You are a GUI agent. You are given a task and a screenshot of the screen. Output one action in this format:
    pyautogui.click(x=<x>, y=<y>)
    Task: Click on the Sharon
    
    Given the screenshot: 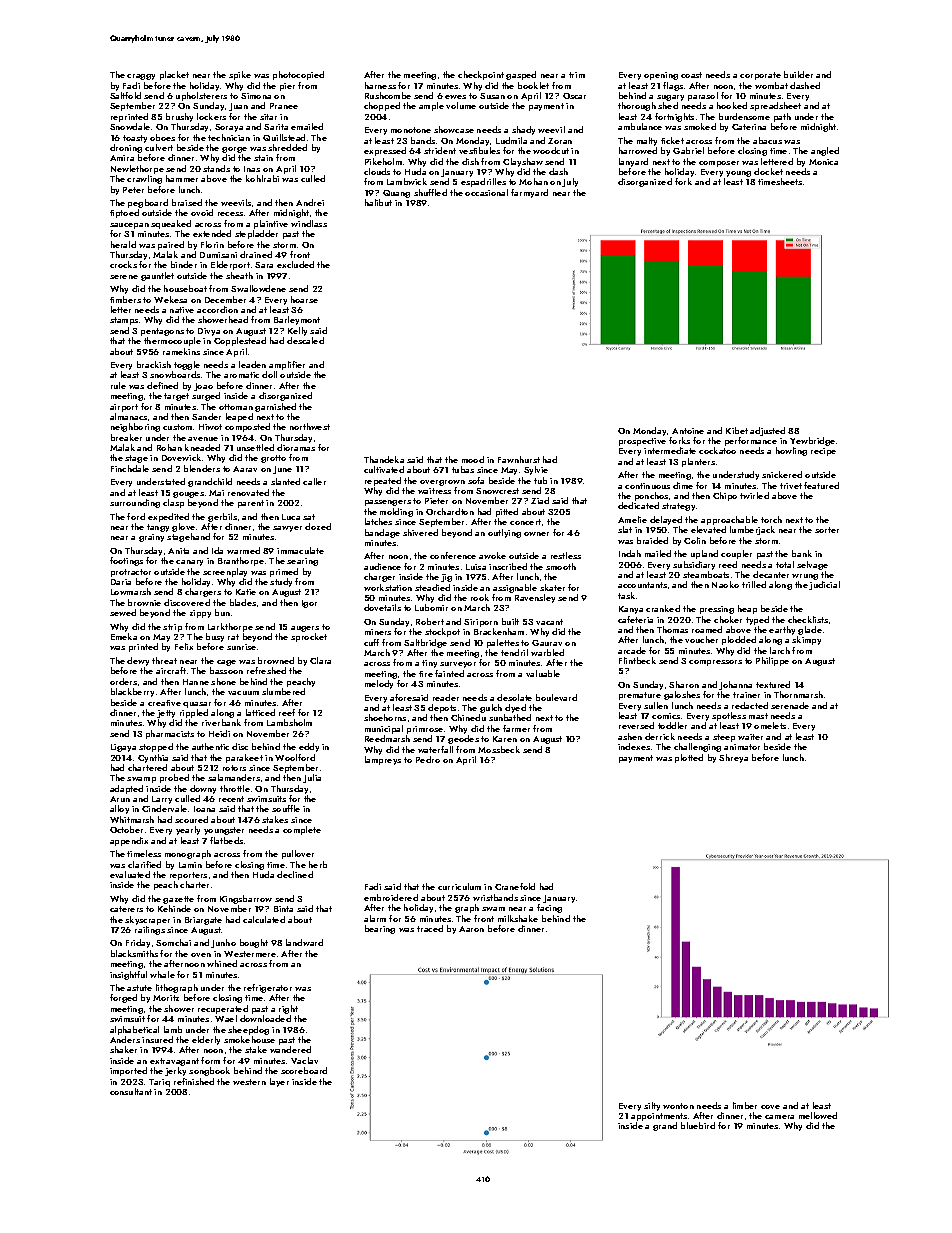 What is the action you would take?
    pyautogui.click(x=684, y=684)
